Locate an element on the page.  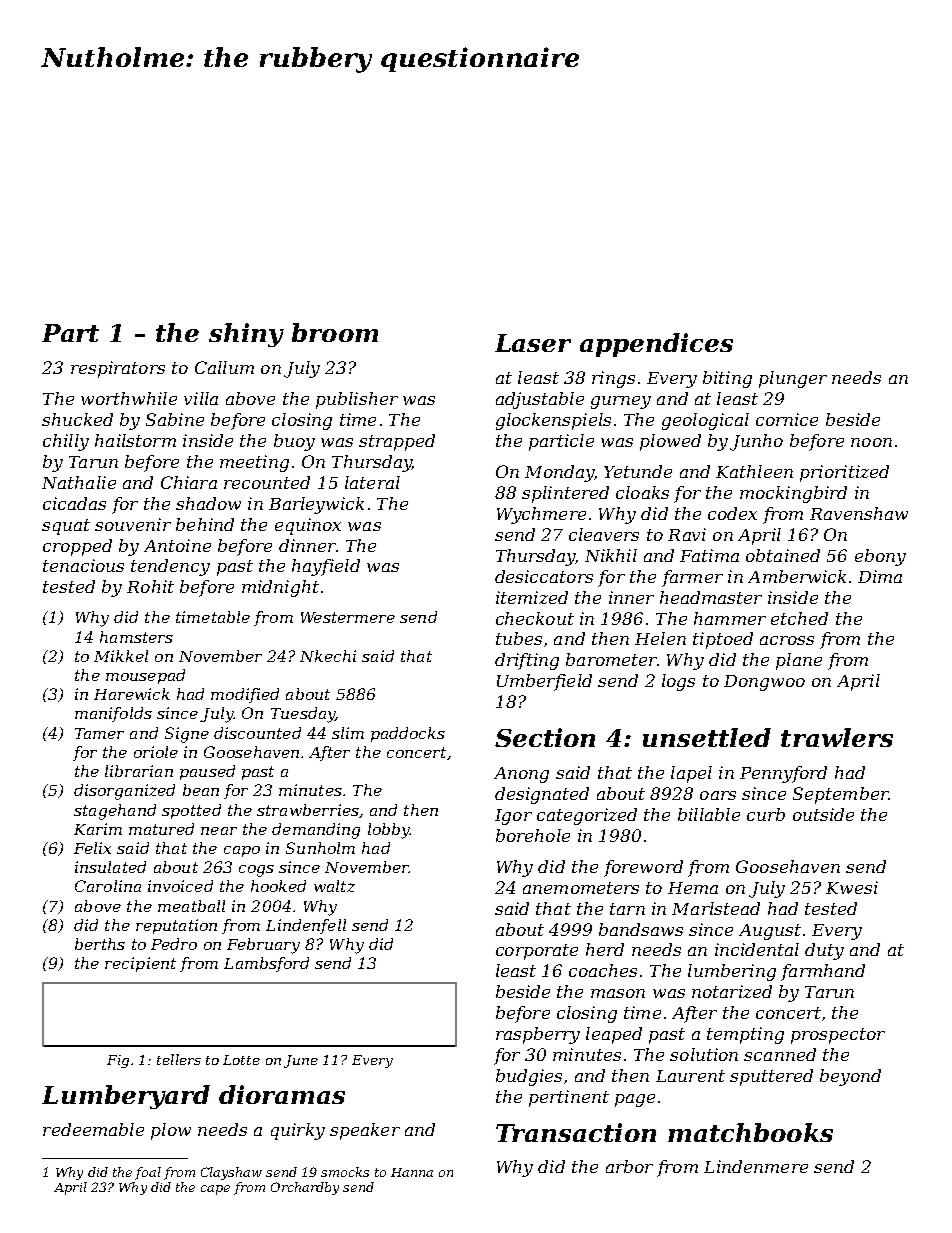
redeemable is located at coordinates (93, 1129).
